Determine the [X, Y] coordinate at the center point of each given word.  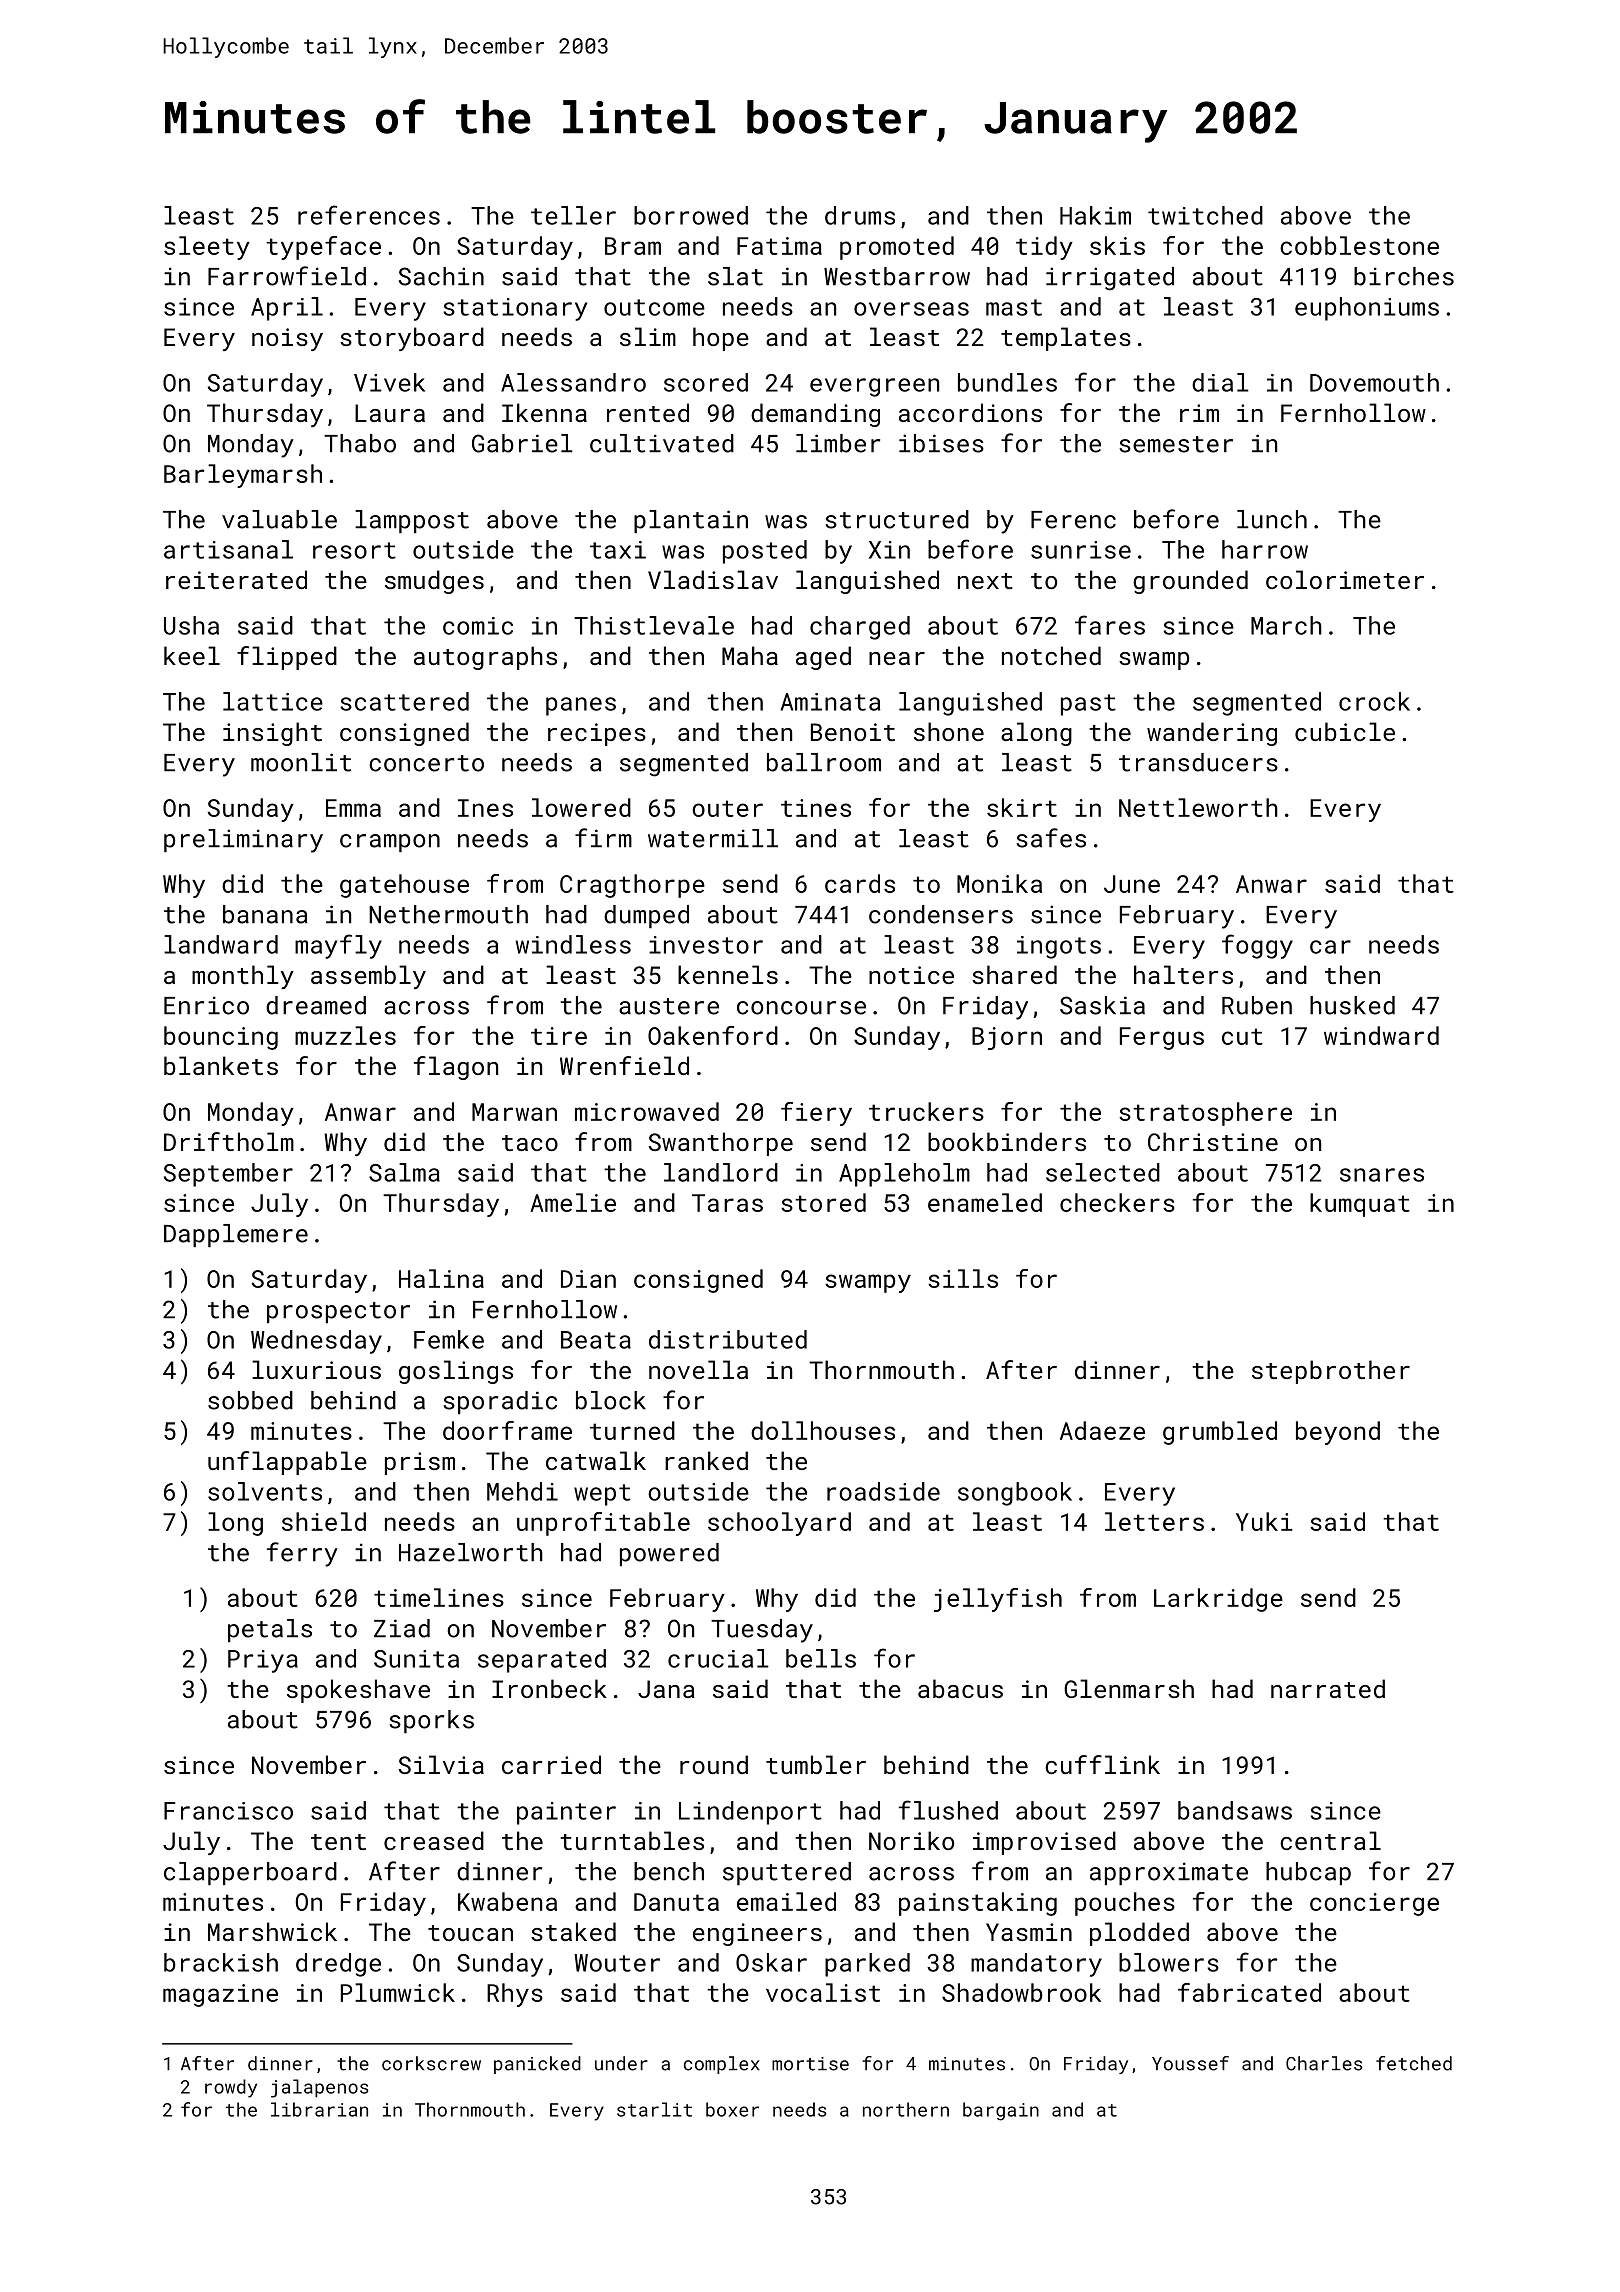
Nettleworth [1198, 807]
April [287, 309]
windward [1381, 1035]
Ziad [402, 1628]
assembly [368, 977]
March [1286, 625]
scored [706, 382]
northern [906, 2109]
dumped [646, 916]
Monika [999, 883]
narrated [1328, 1688]
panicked [537, 2065]
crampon [390, 843]
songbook [1015, 1494]
